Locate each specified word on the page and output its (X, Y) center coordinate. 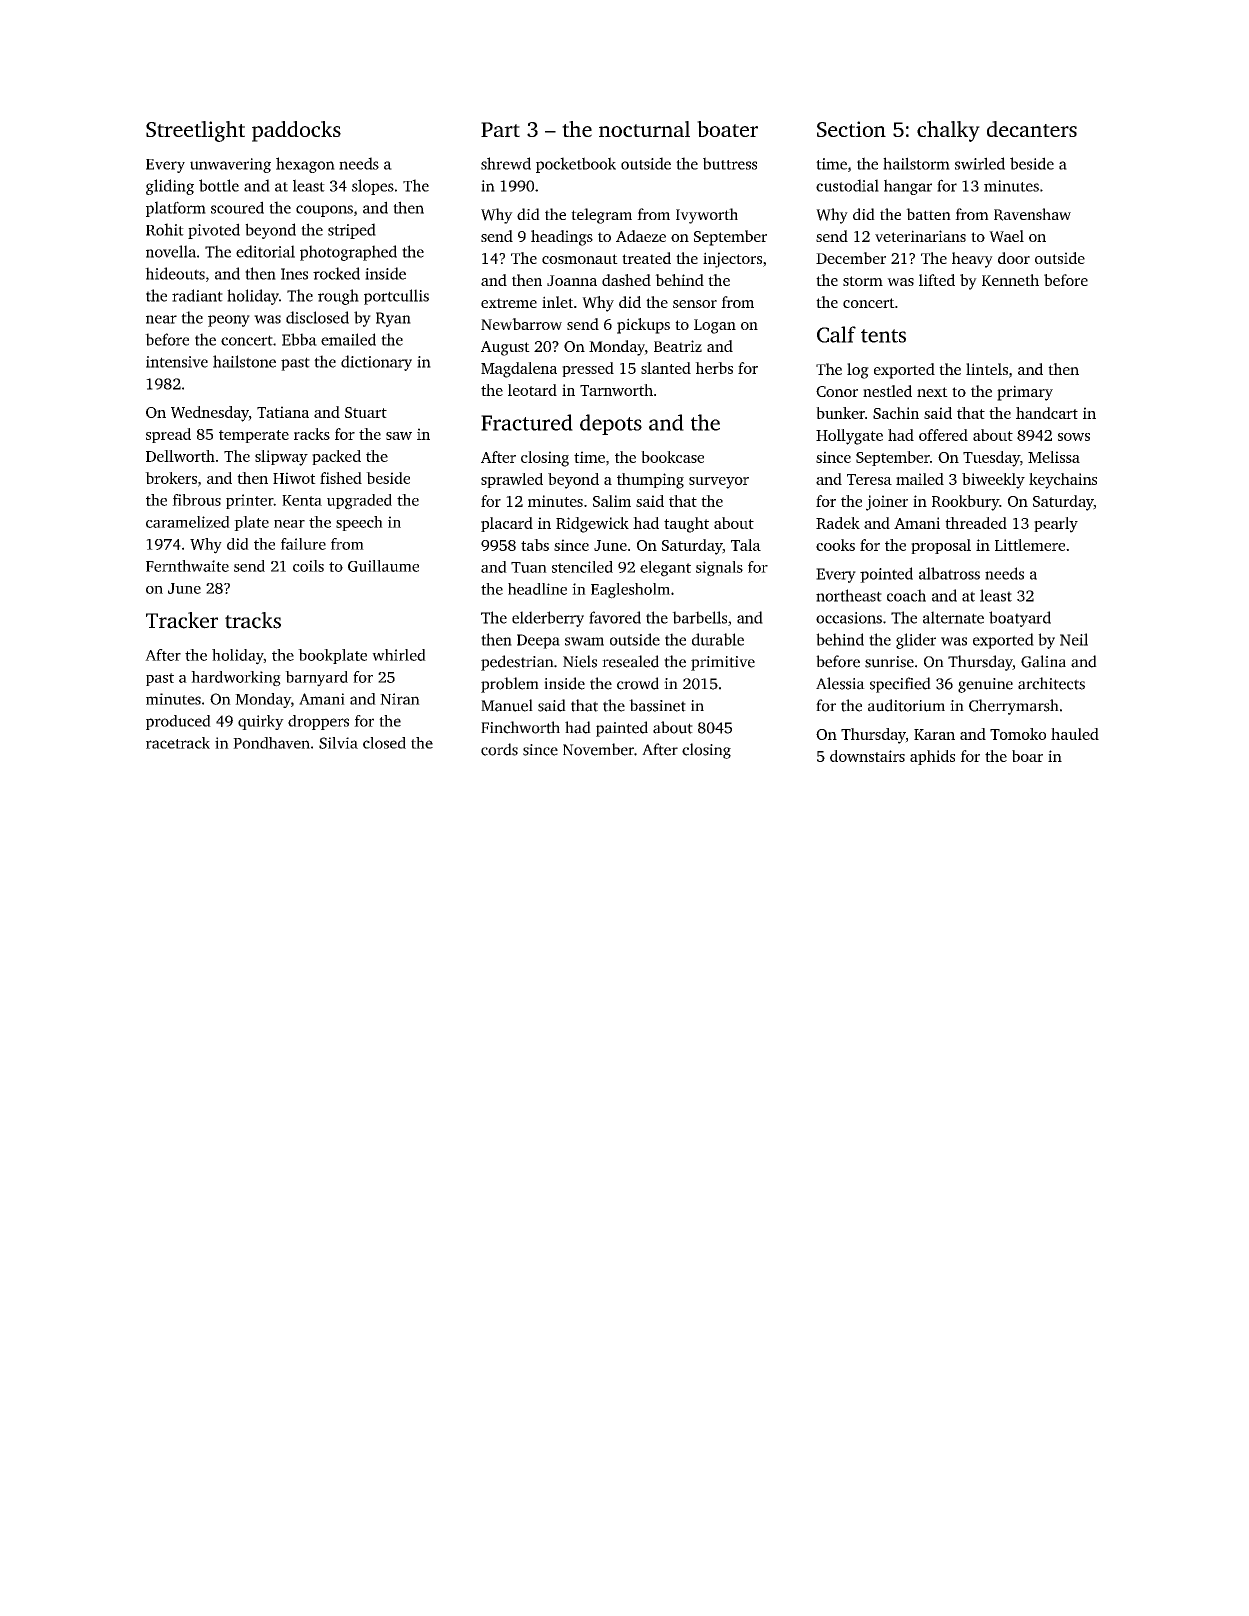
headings (562, 238)
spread (168, 435)
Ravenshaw (1032, 214)
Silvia (338, 743)
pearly (1056, 525)
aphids (932, 757)
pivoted (214, 231)
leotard (532, 390)
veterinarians (920, 236)
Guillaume (383, 566)
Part (500, 129)
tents (883, 336)
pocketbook (576, 165)
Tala (746, 545)
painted (622, 729)
